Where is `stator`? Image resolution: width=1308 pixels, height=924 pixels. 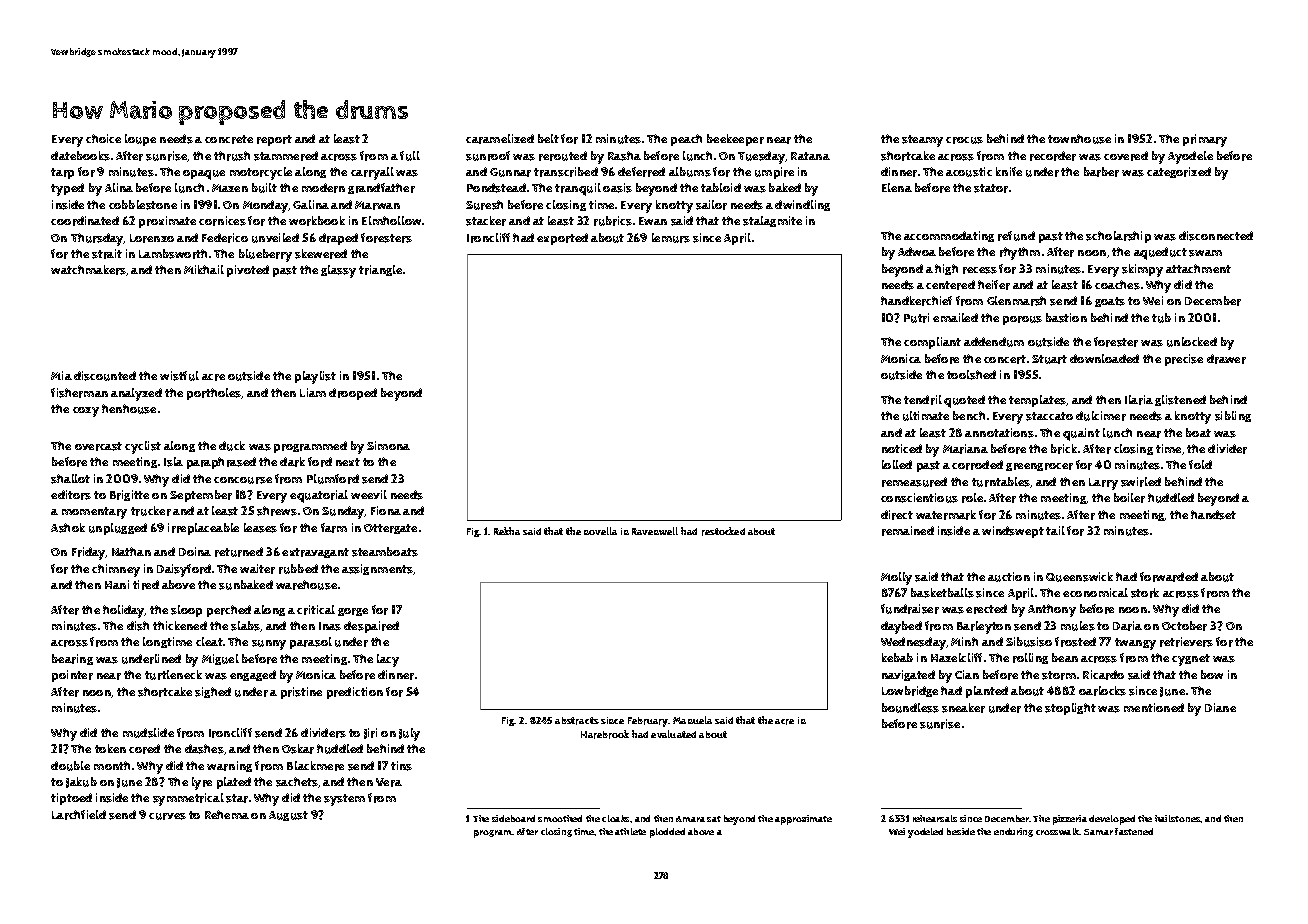
stator is located at coordinates (991, 188).
